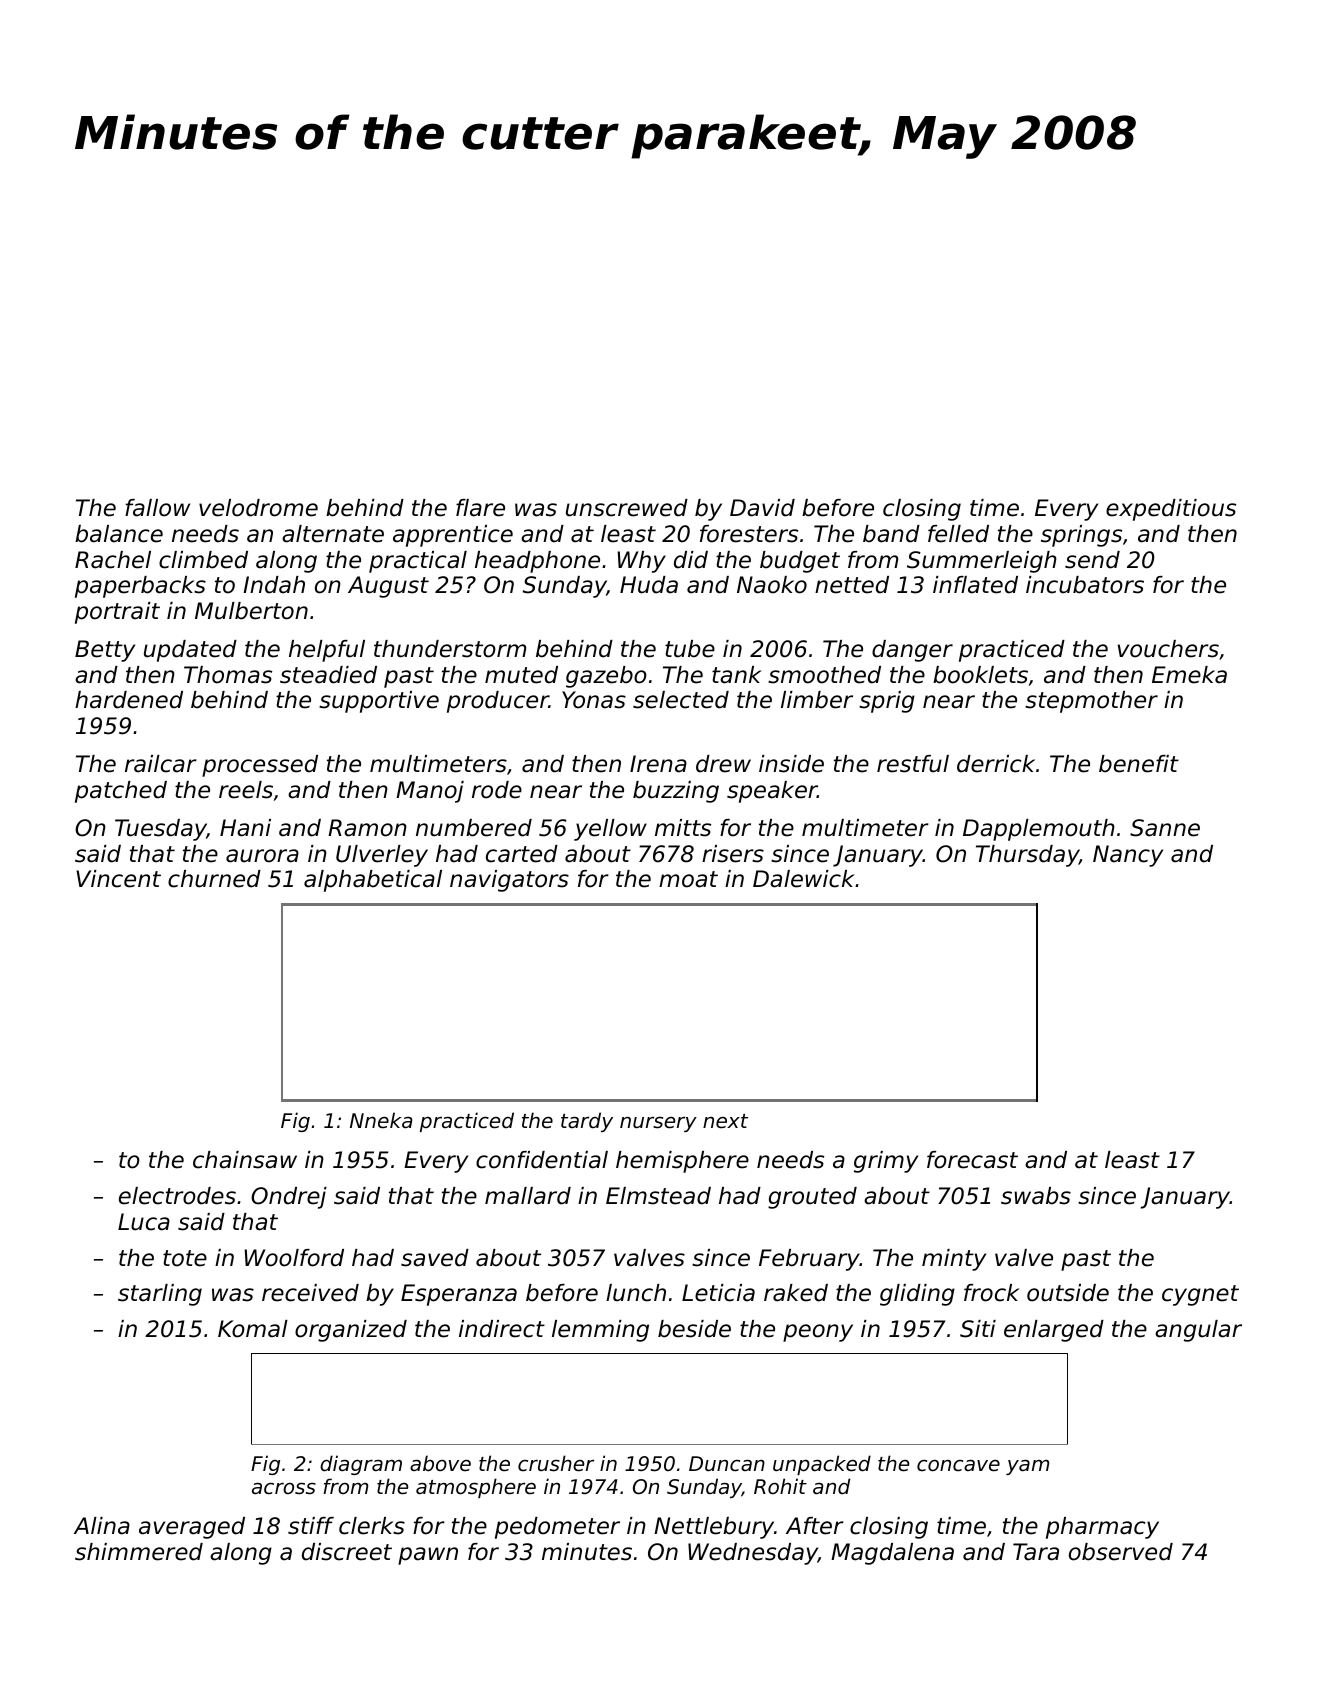 This screenshot has width=1319, height=1707. I want to click on did, so click(691, 560).
